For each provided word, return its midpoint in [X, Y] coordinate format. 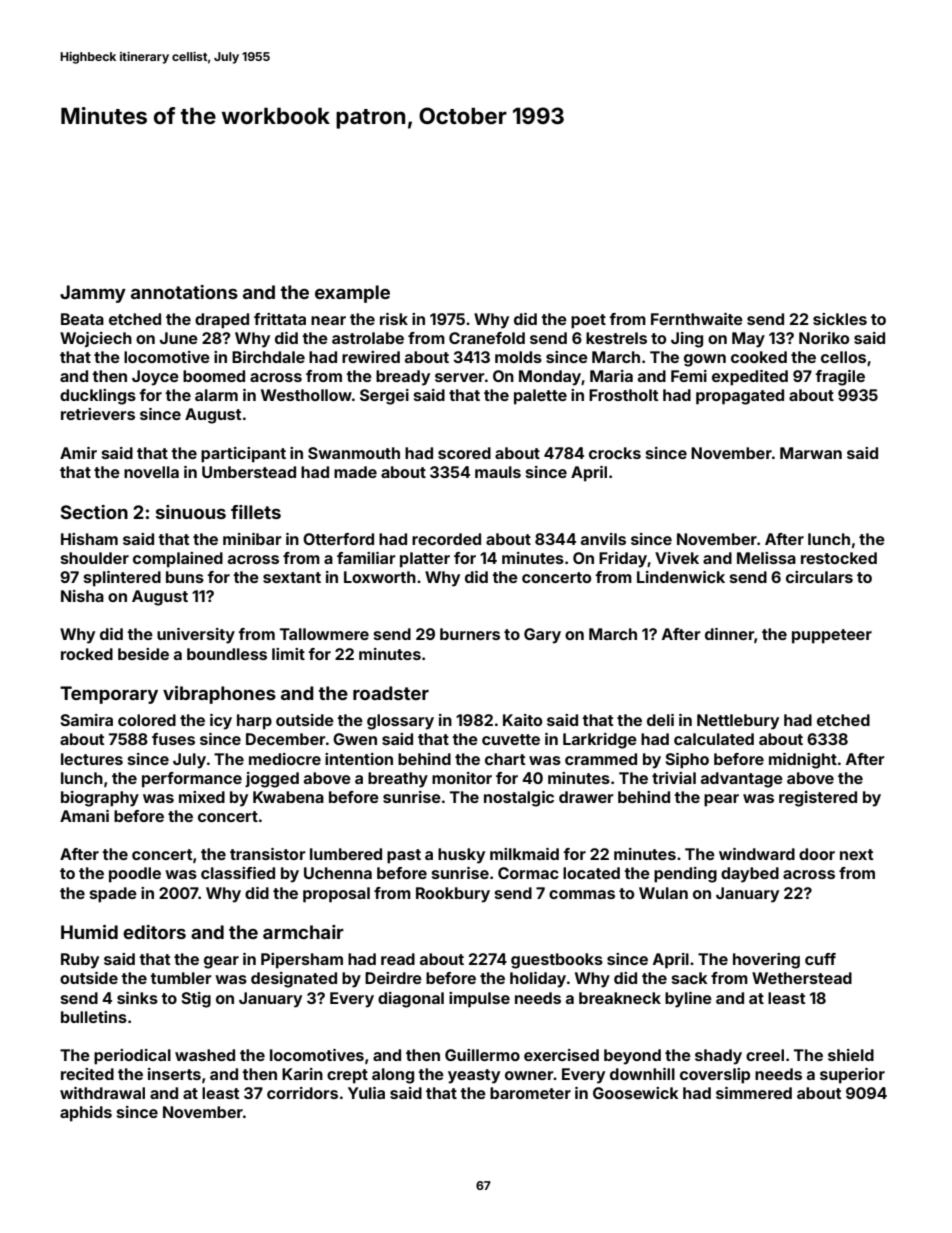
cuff [820, 959]
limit [288, 654]
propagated [740, 397]
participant [243, 455]
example [352, 294]
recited [87, 1074]
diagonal [411, 1000]
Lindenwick [681, 577]
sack [690, 978]
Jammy [93, 294]
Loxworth [380, 577]
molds [518, 357]
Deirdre [393, 978]
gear [221, 962]
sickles [840, 319]
